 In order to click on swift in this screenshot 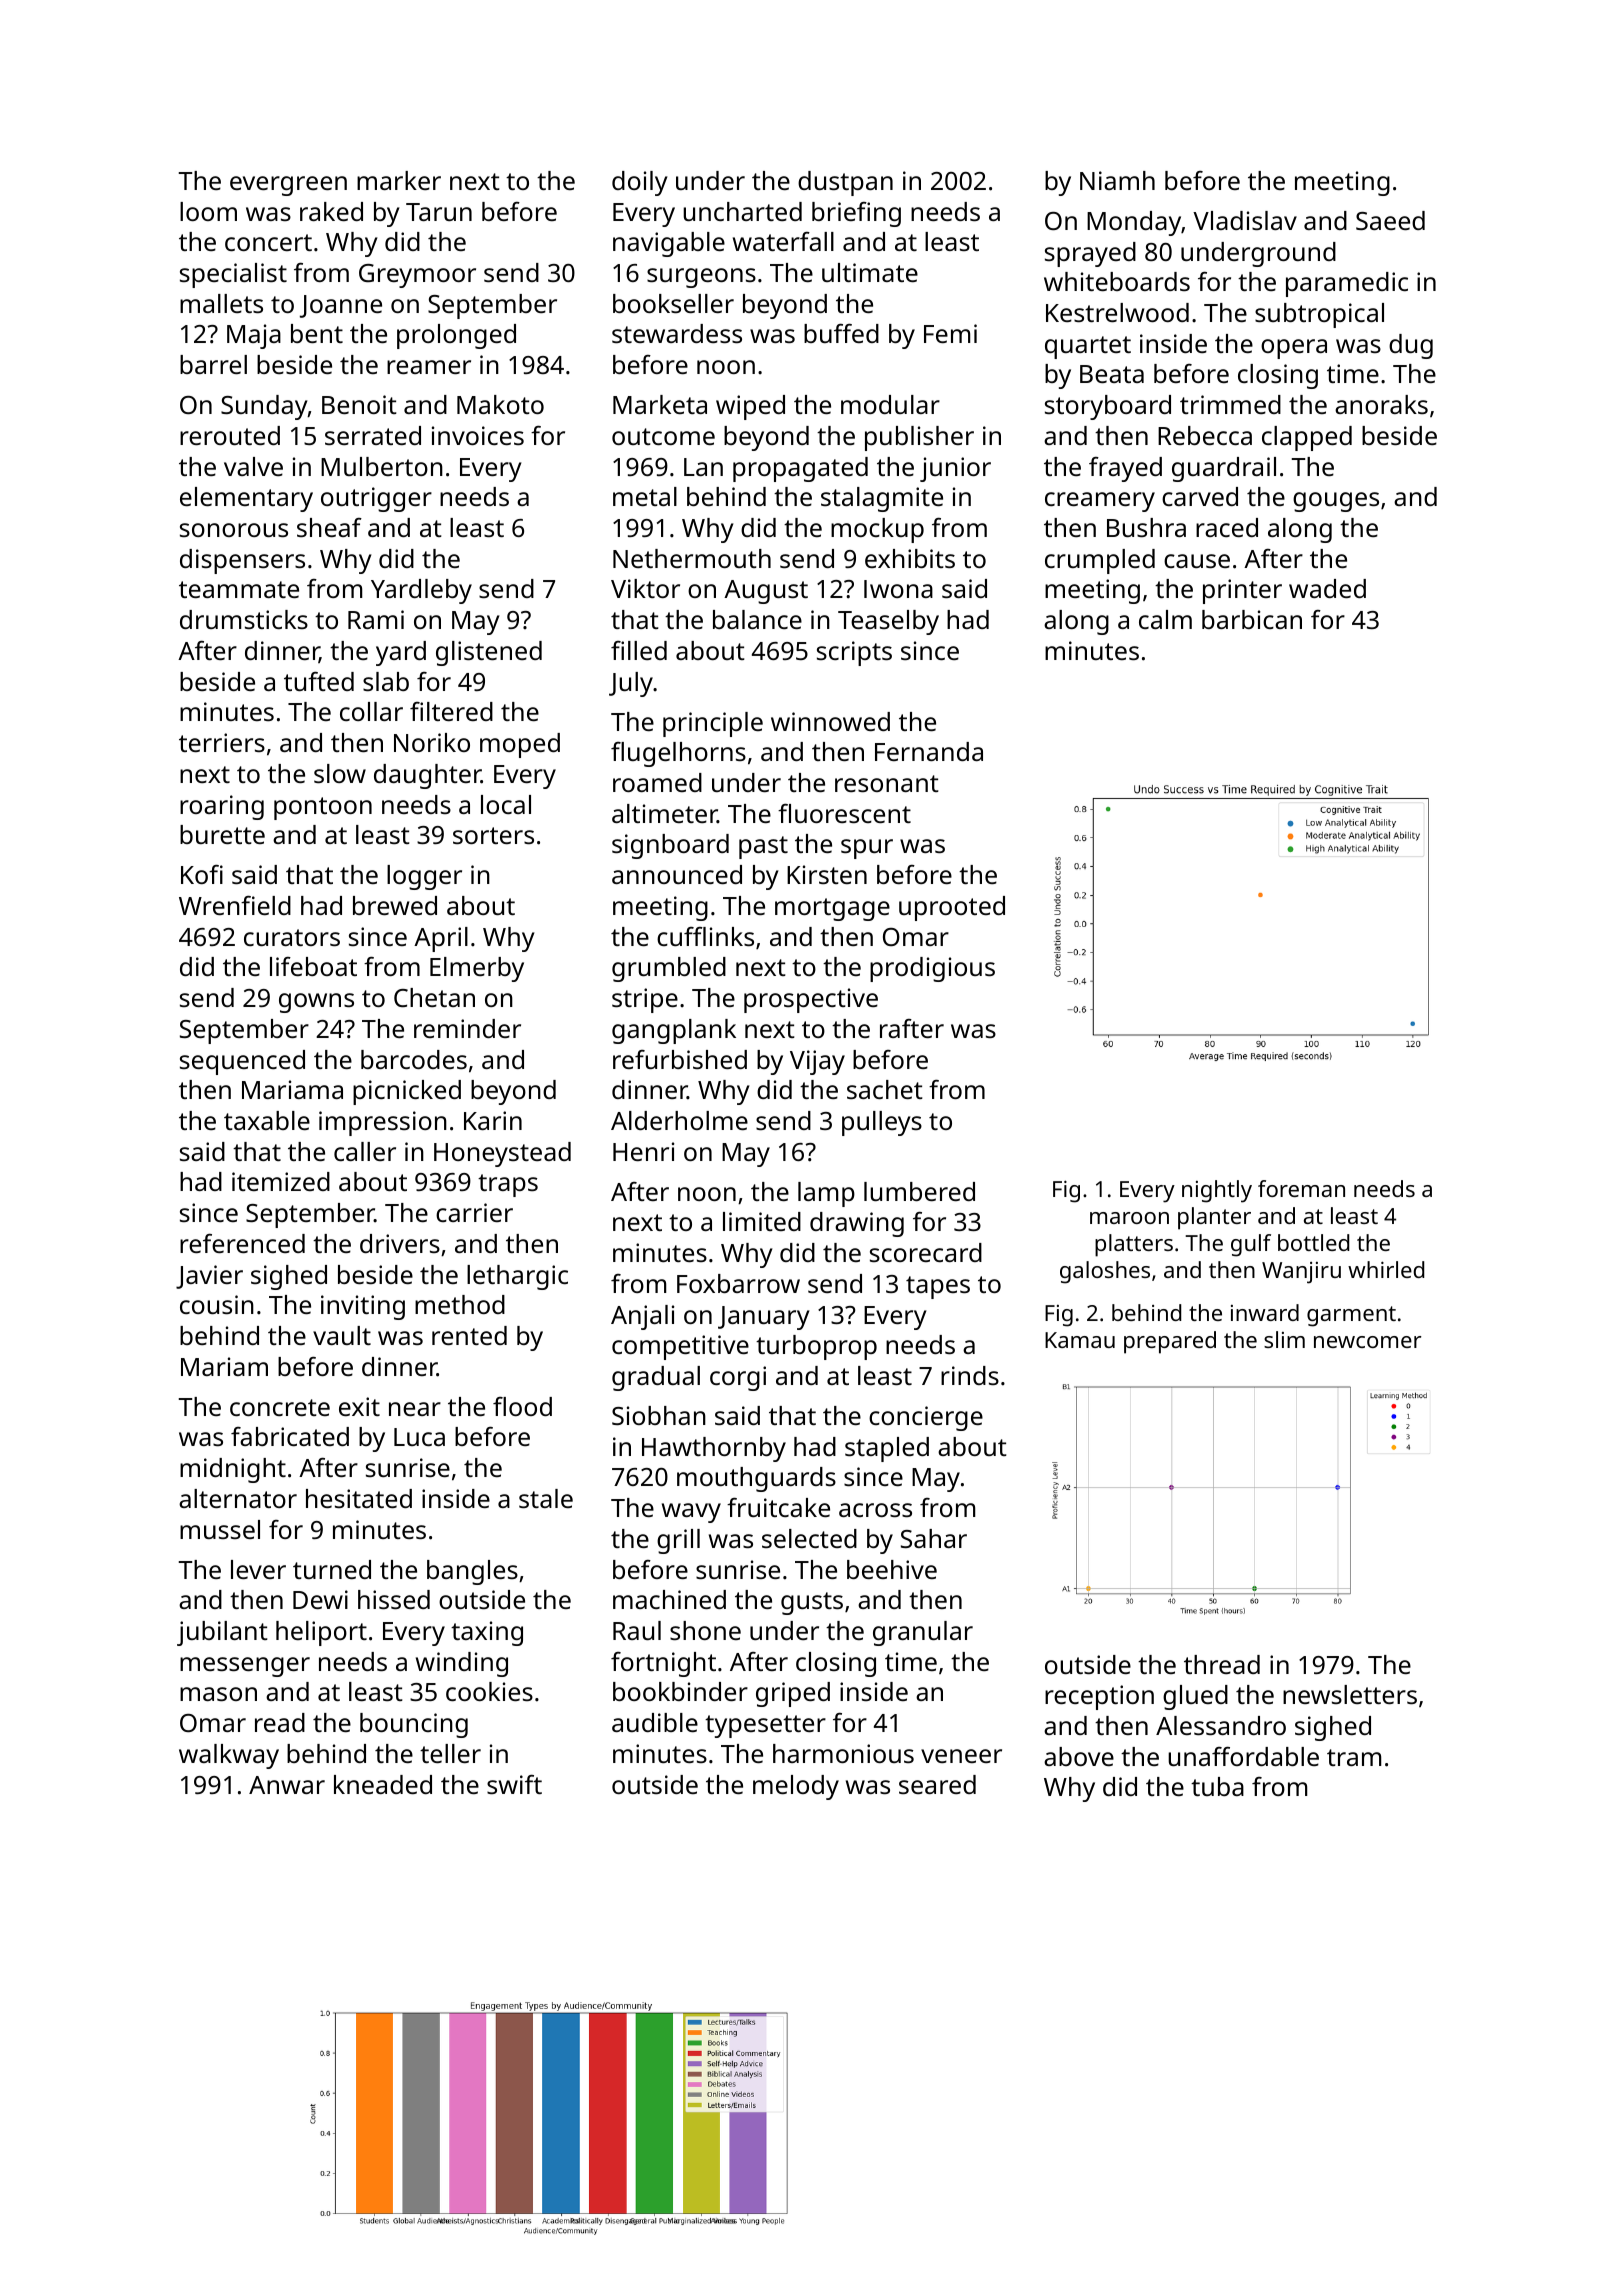, I will do `click(514, 1784)`.
